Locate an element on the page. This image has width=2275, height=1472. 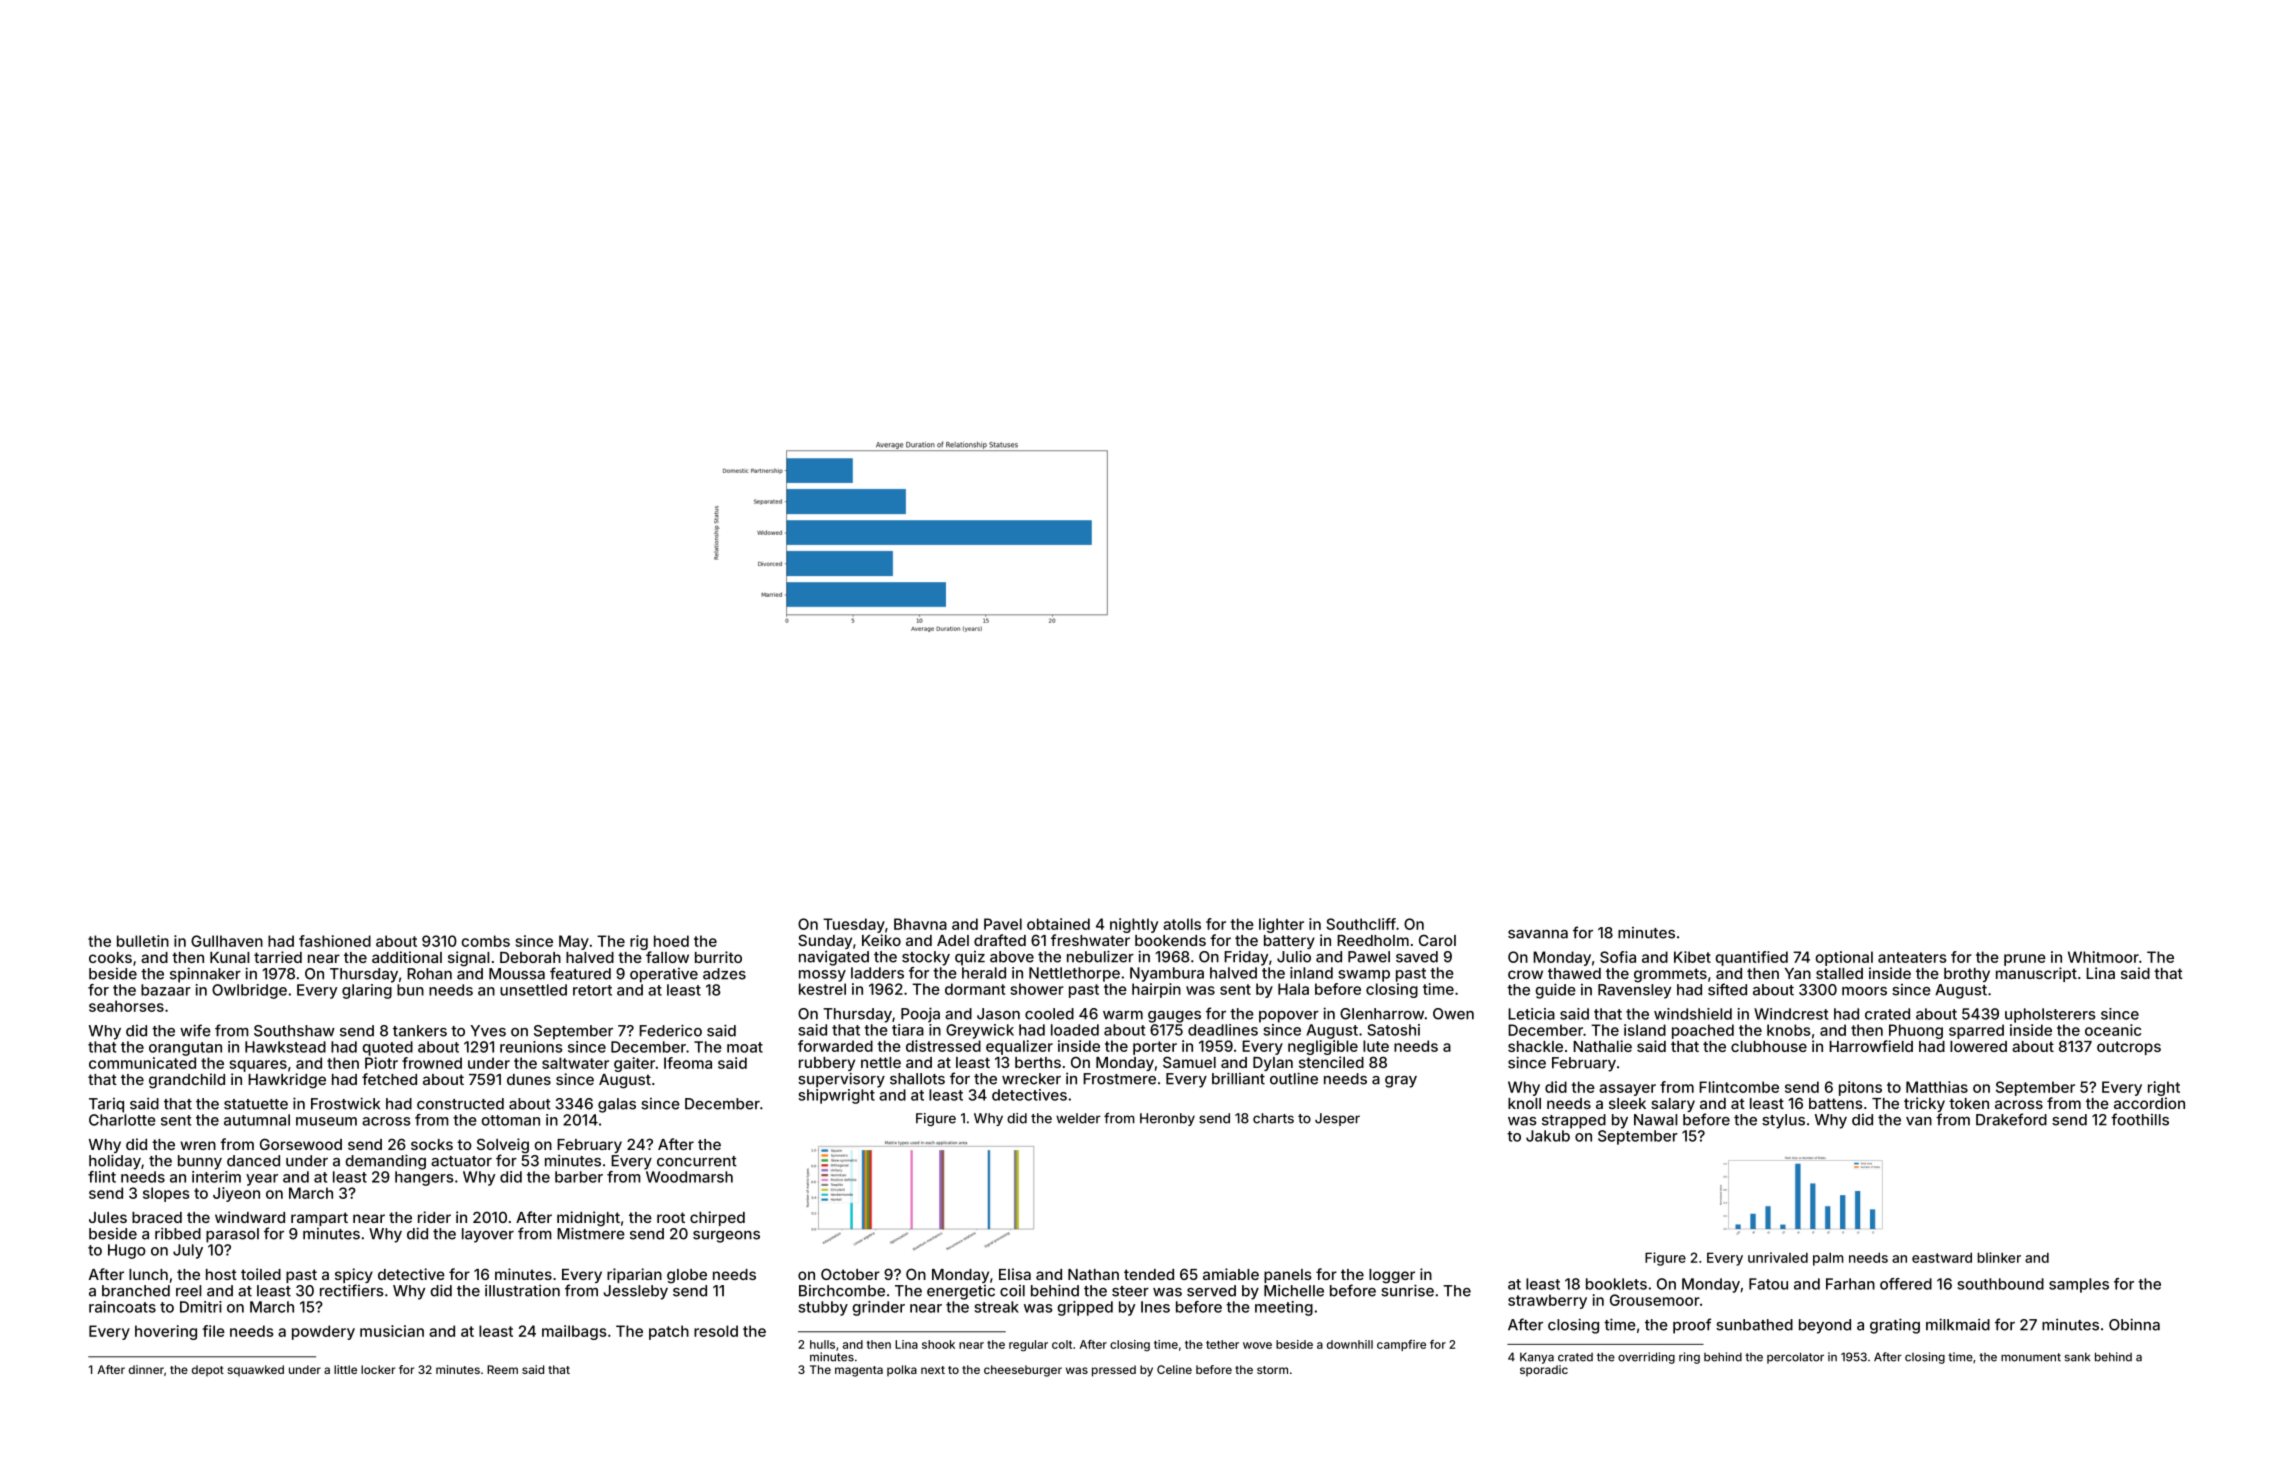
Bhavna is located at coordinates (920, 924).
